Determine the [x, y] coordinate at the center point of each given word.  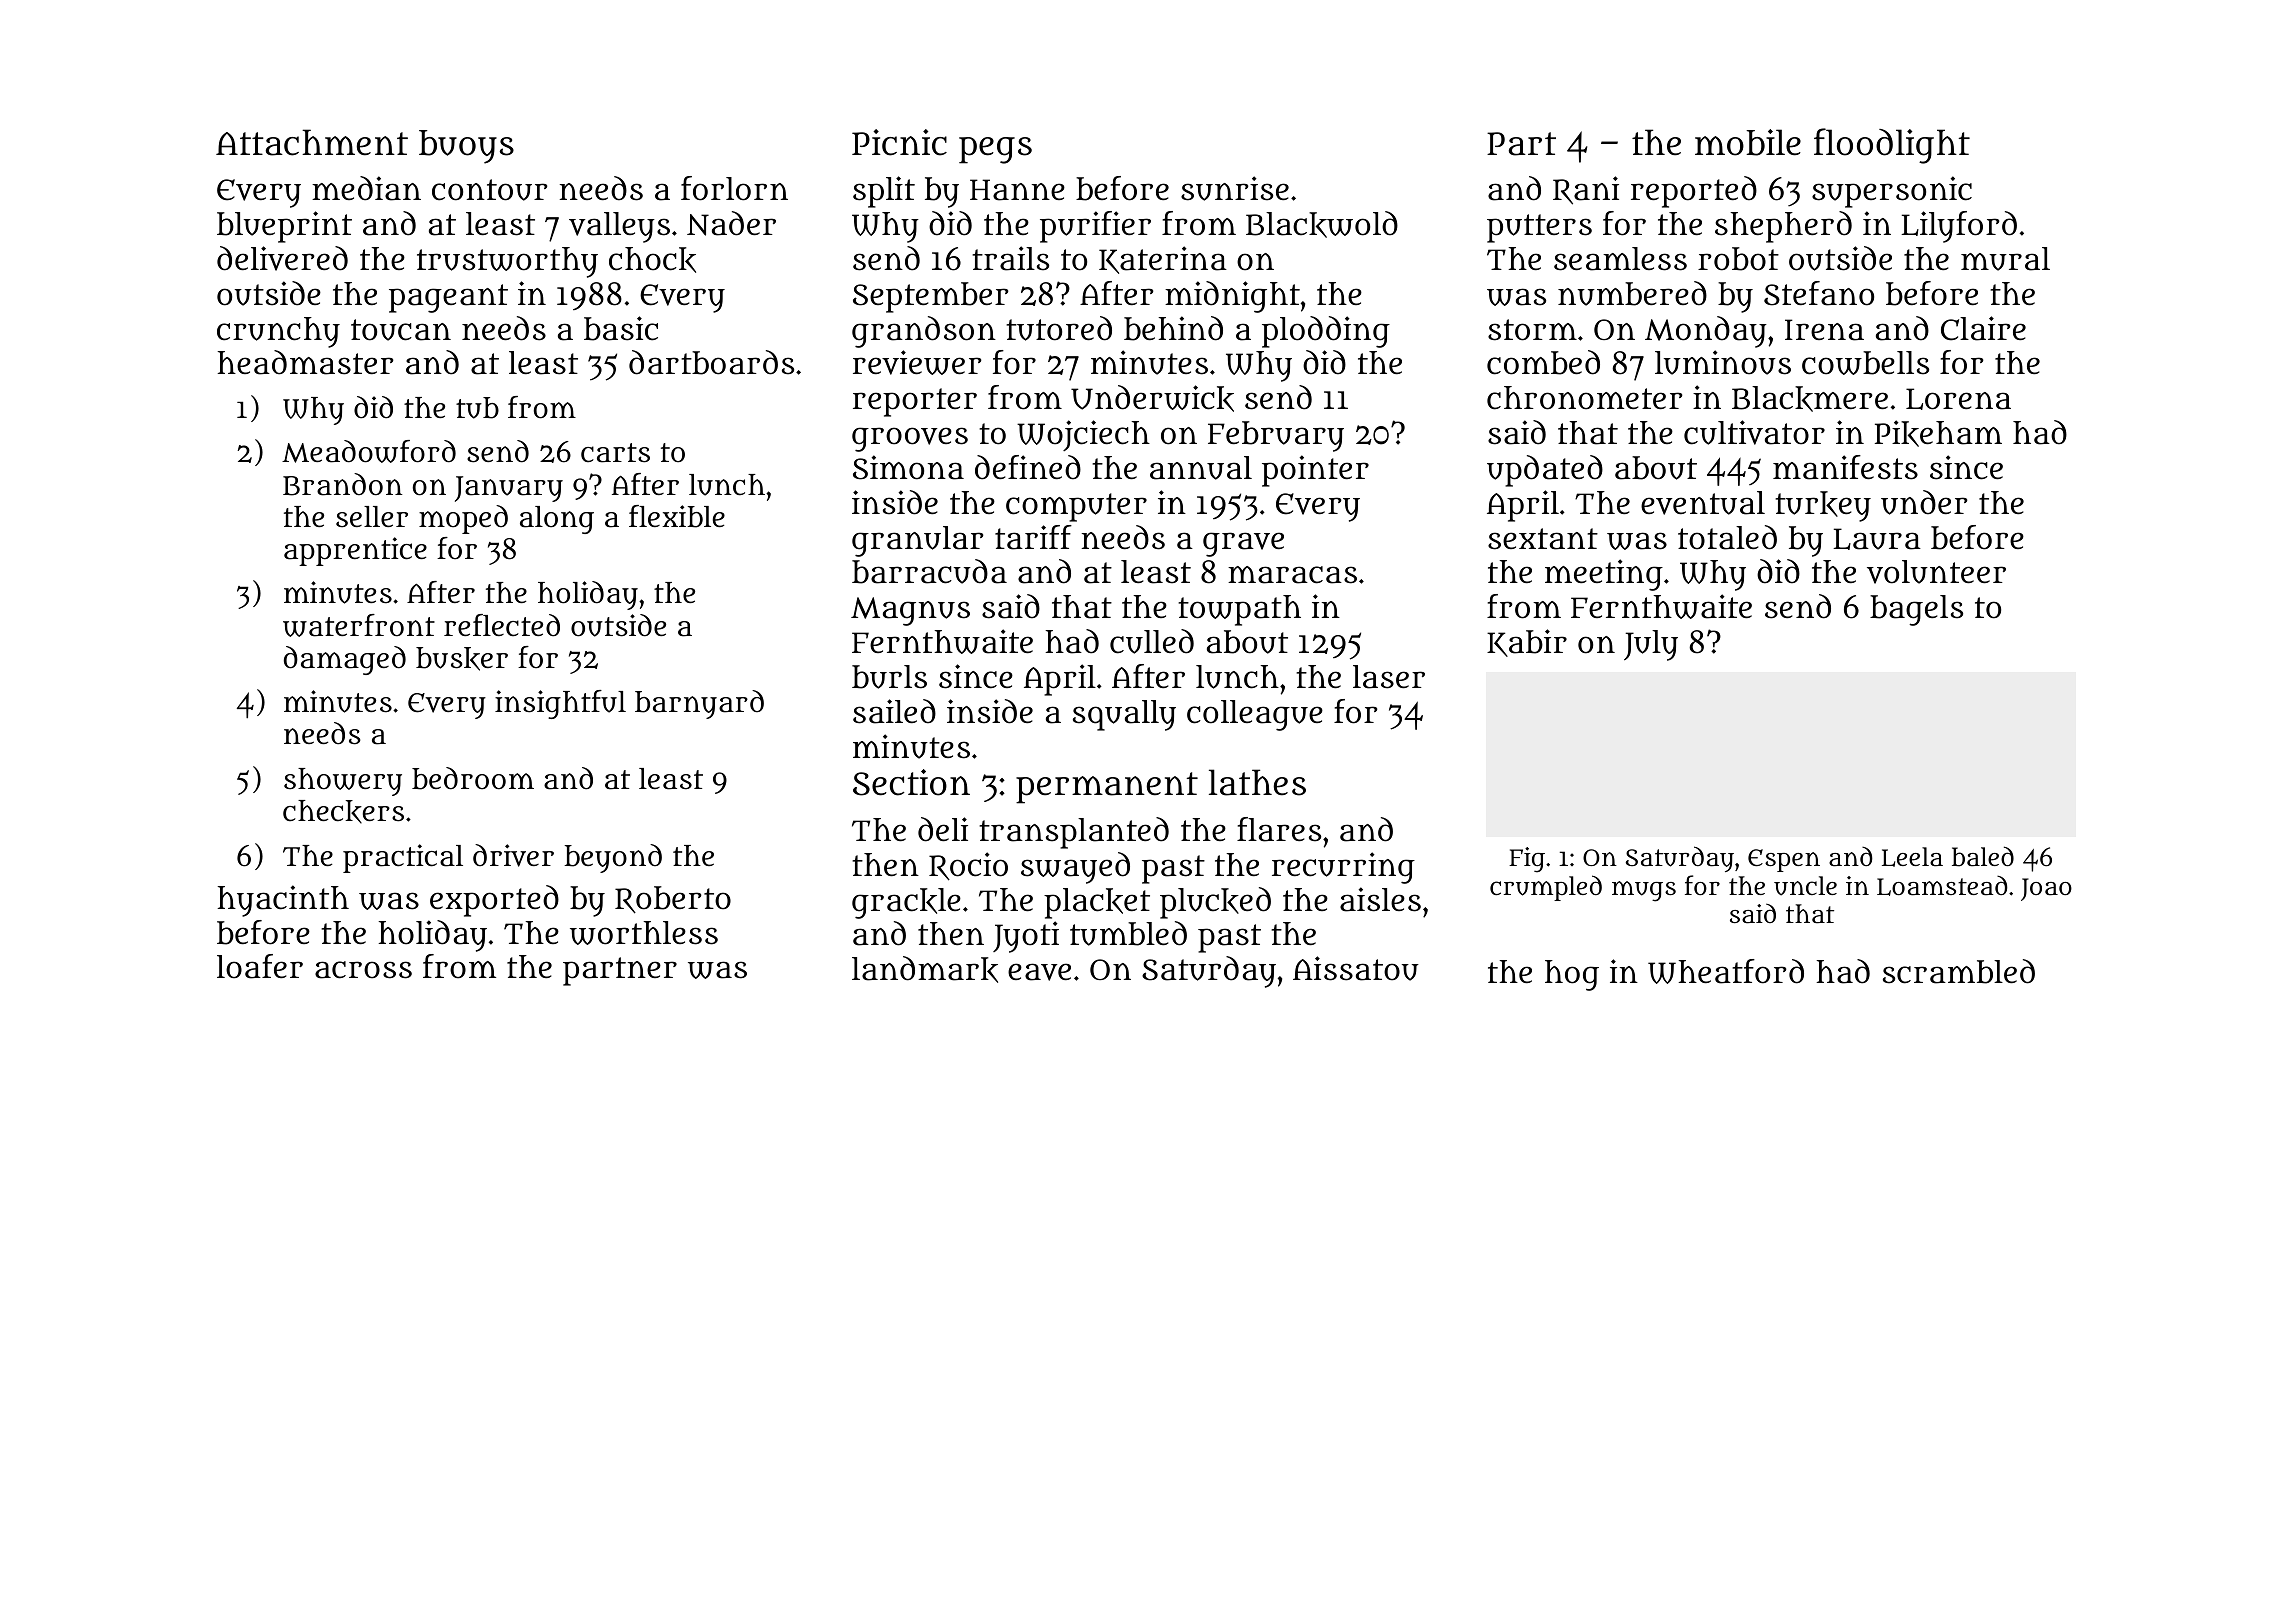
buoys [466, 147]
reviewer [917, 362]
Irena [1824, 330]
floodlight [1892, 146]
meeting [1604, 575]
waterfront [359, 625]
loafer [260, 966]
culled [1152, 641]
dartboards [711, 362]
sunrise [1235, 188]
